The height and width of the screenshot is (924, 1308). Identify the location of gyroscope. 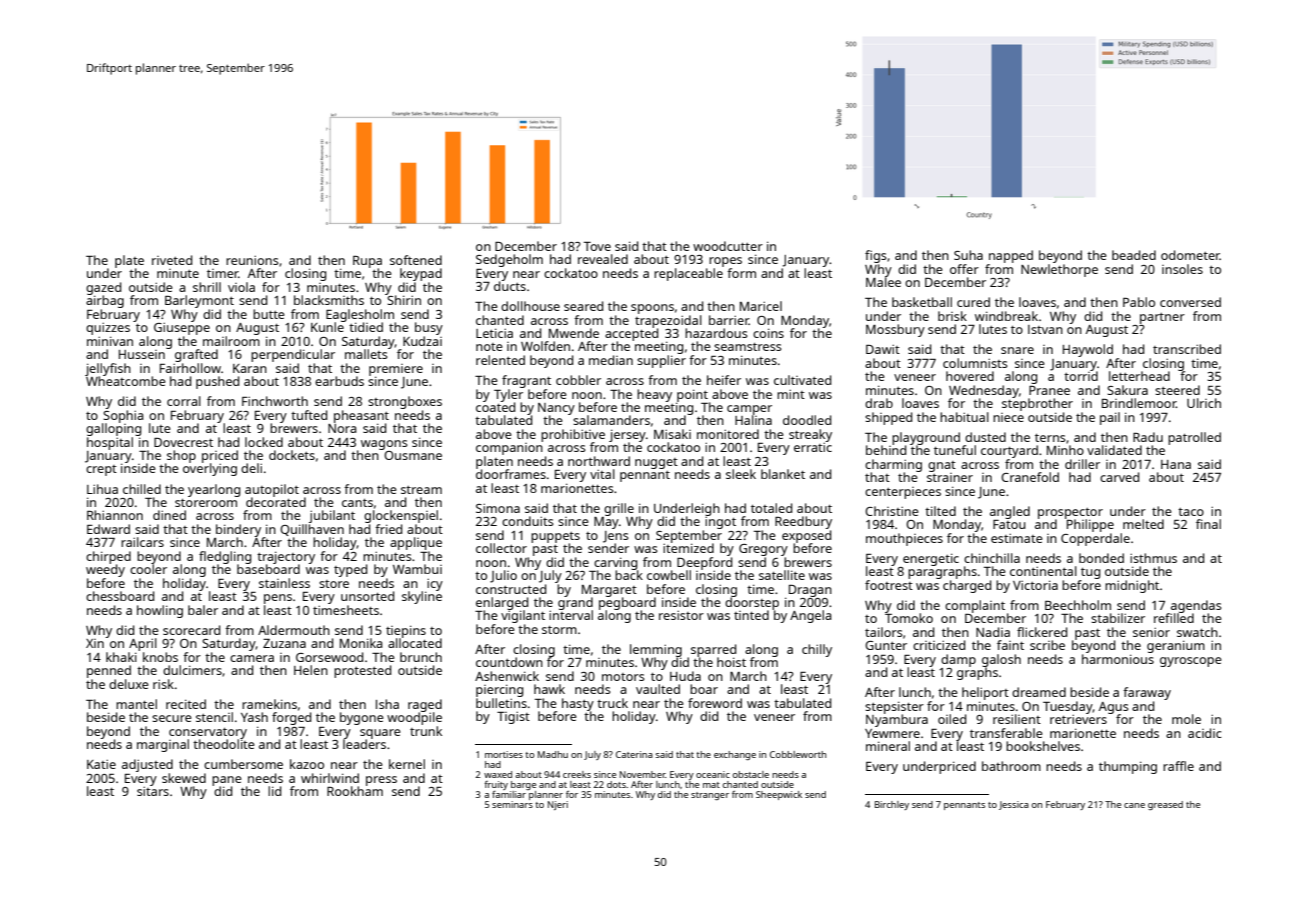
(1191, 662).
